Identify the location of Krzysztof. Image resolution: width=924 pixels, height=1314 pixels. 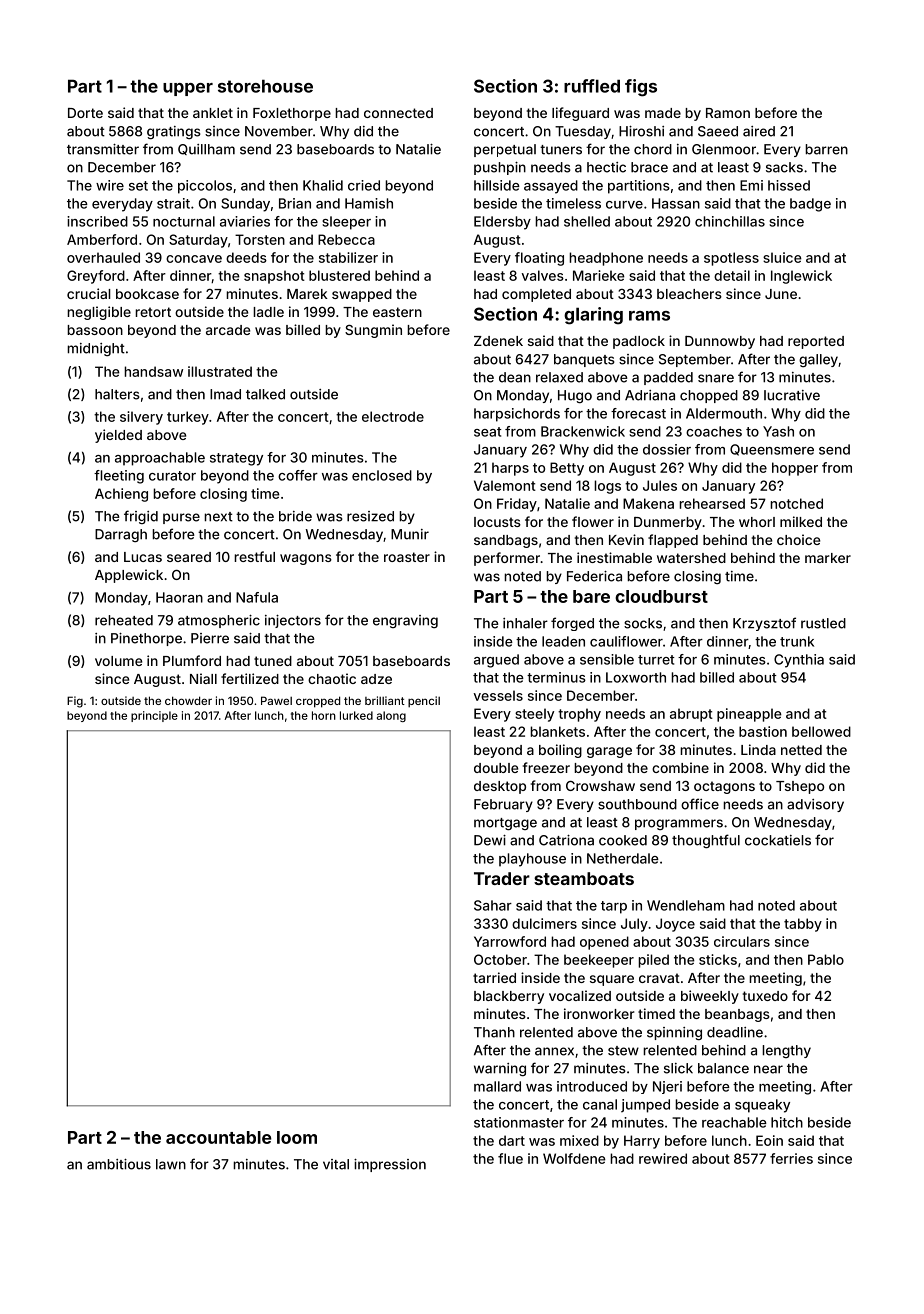
(764, 624).
